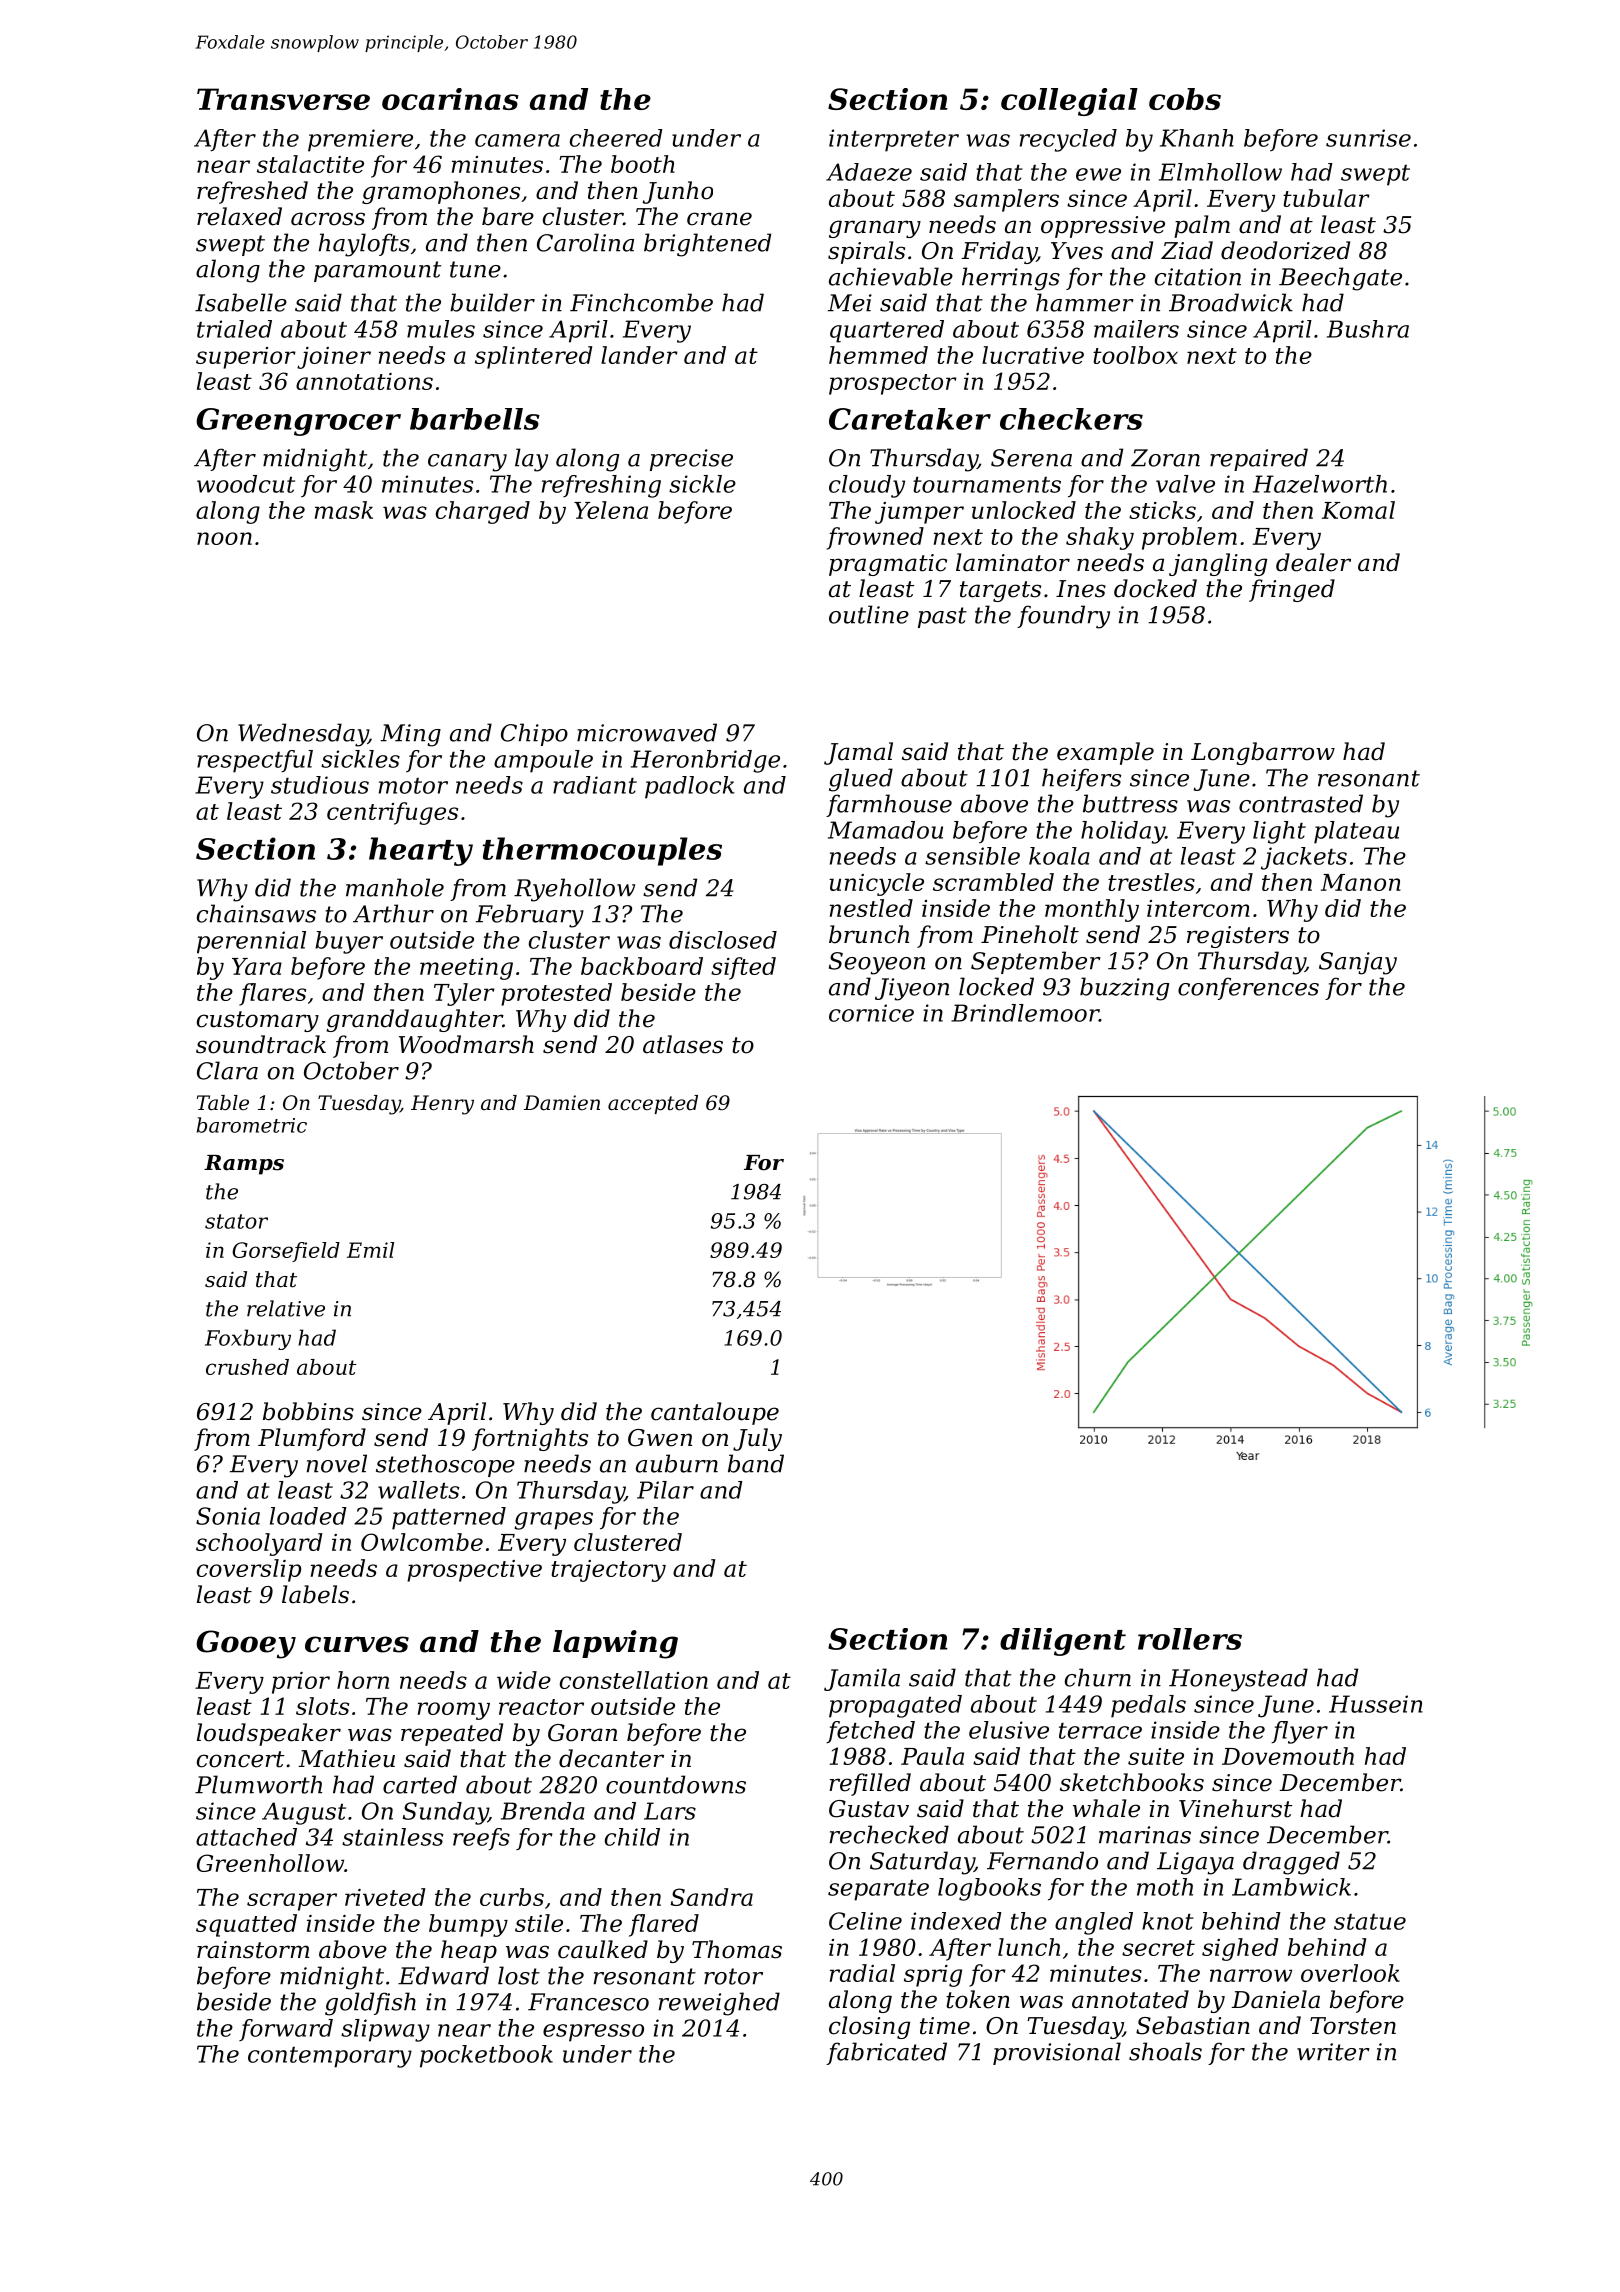 The image size is (1620, 2292). Describe the element at coordinates (370, 1250) in the document. I see `Emil` at that location.
